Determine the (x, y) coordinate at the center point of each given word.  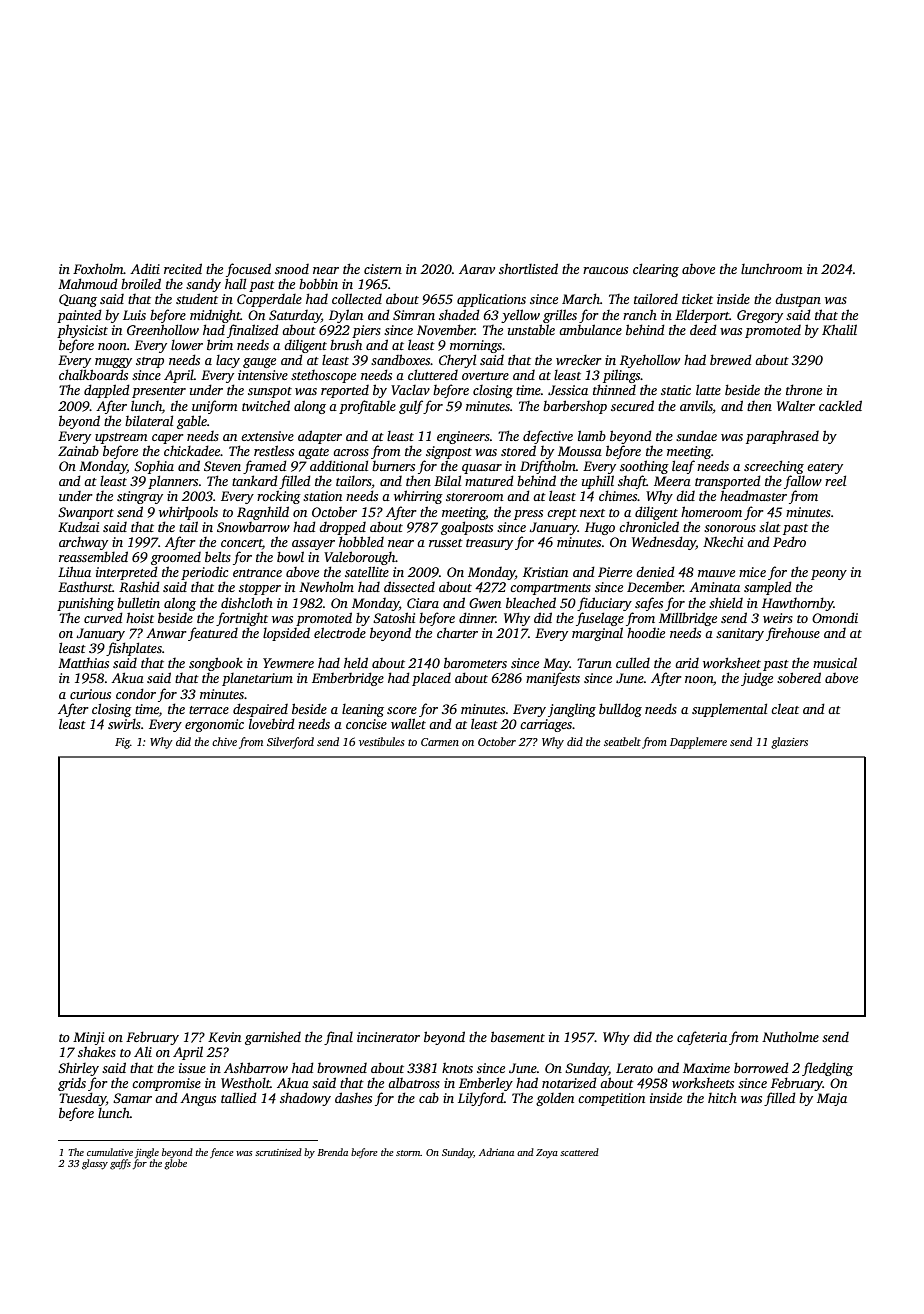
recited (183, 268)
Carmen (440, 742)
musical (835, 662)
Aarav (477, 269)
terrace (209, 710)
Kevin (224, 1037)
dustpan (798, 300)
